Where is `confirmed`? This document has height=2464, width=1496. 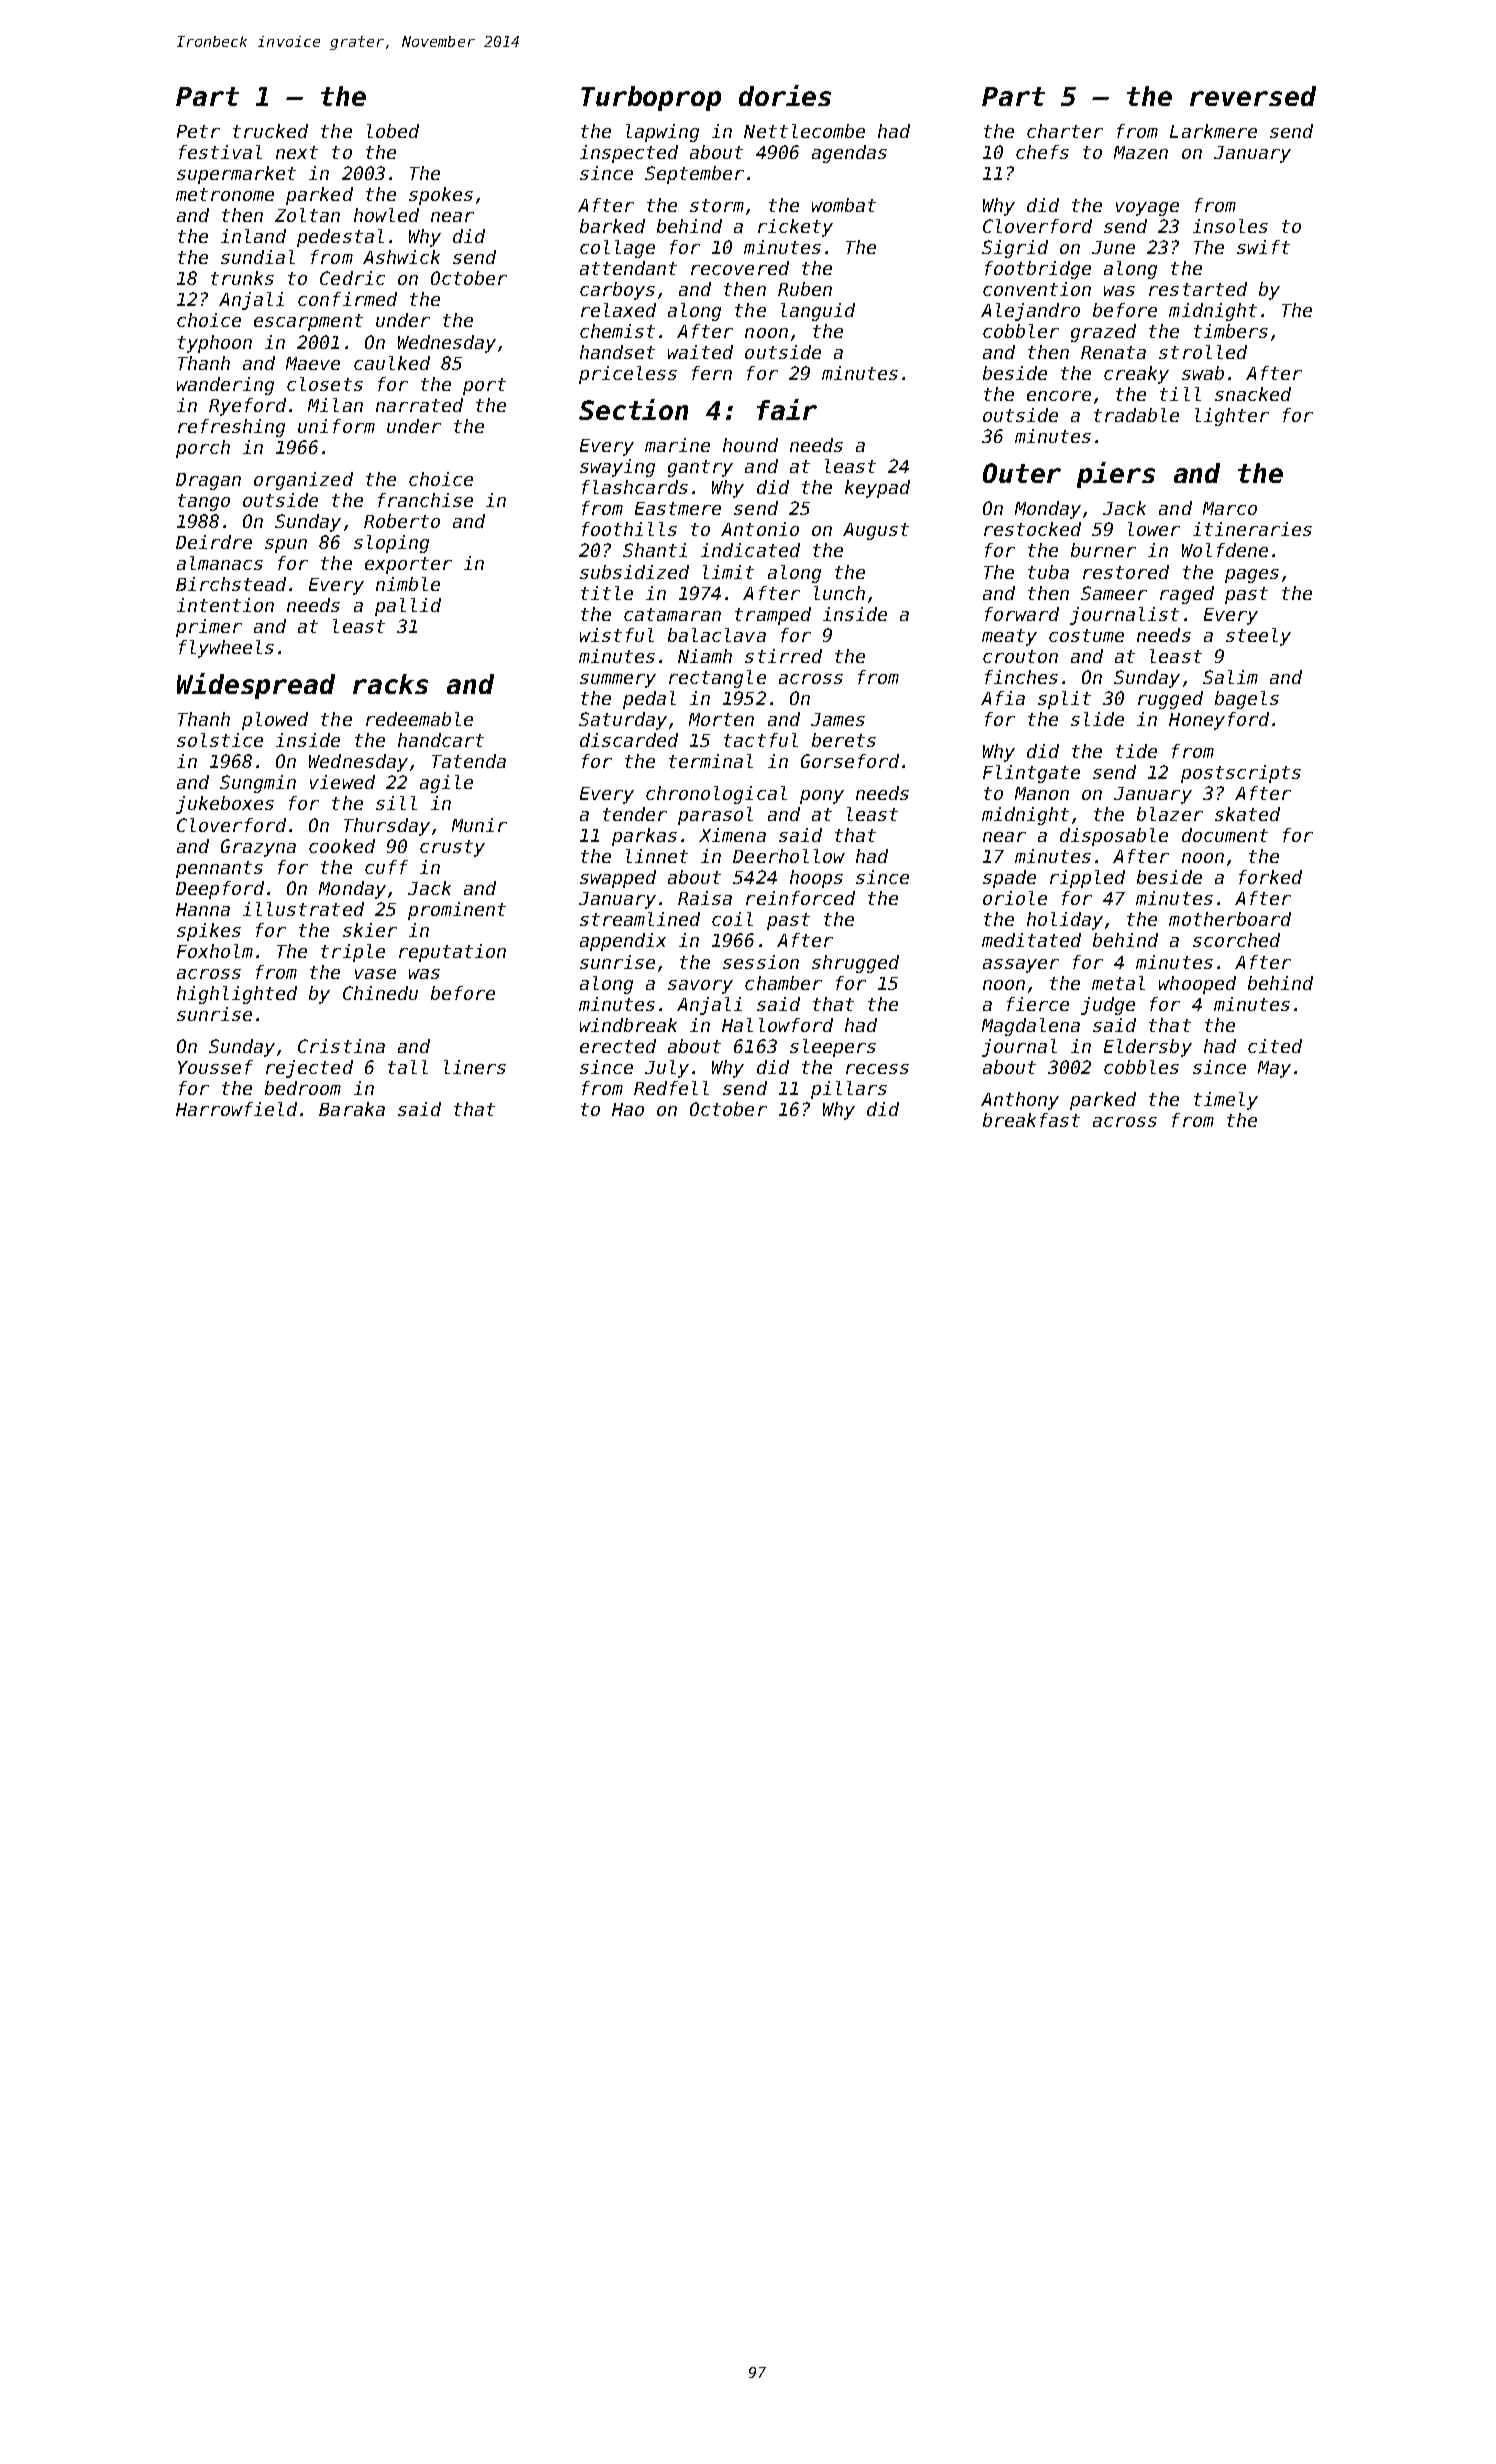
confirmed is located at coordinates (347, 299).
